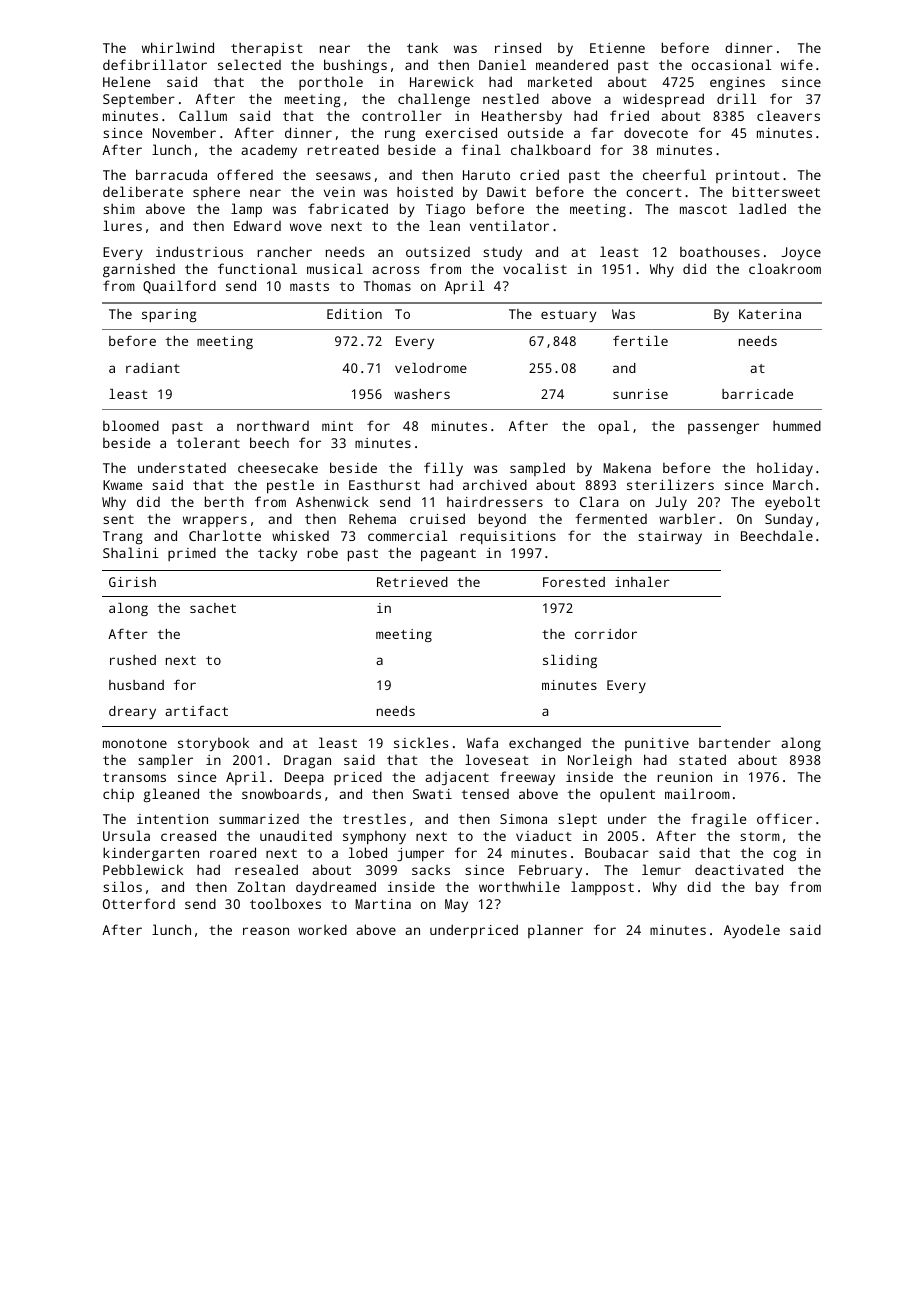 Image resolution: width=924 pixels, height=1308 pixels. Describe the element at coordinates (172, 819) in the screenshot. I see `intention` at that location.
